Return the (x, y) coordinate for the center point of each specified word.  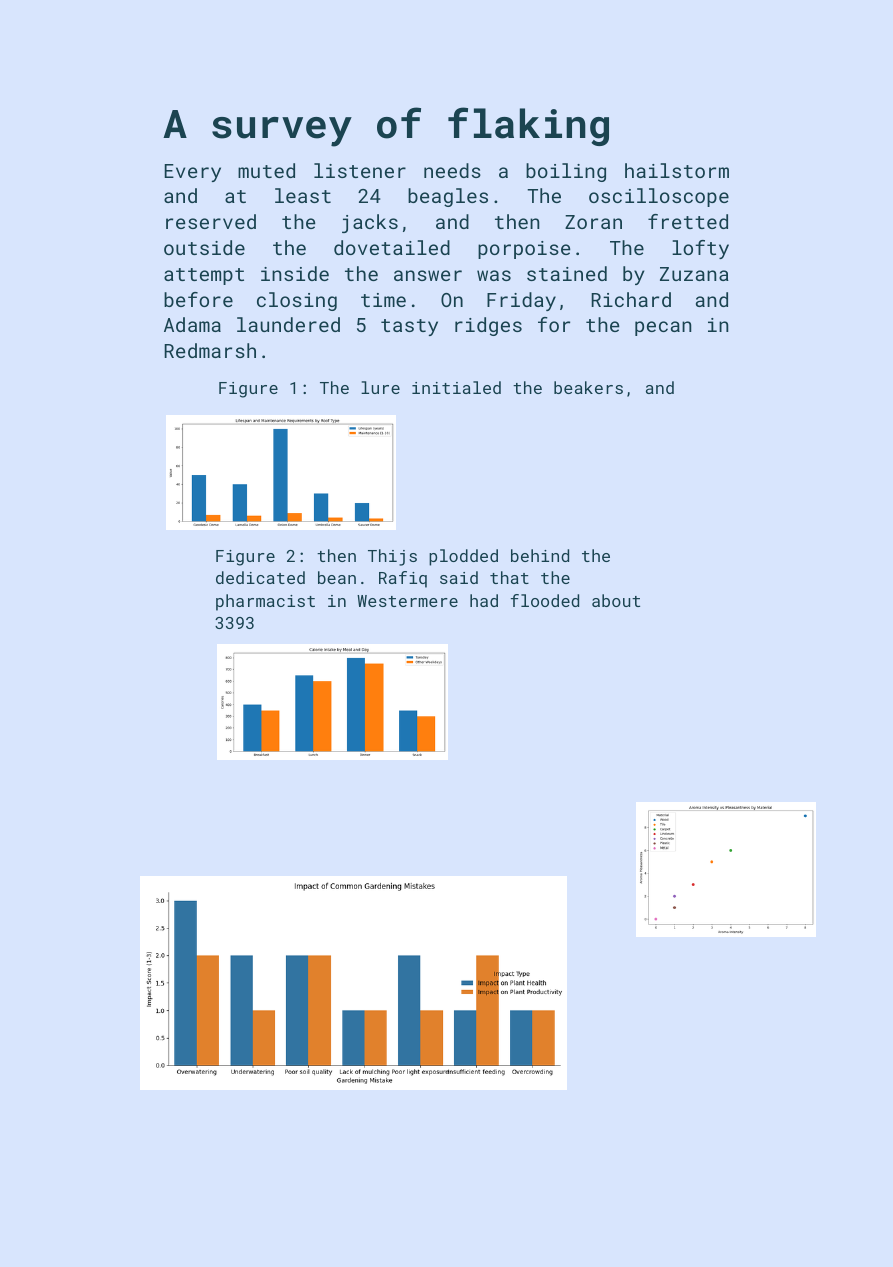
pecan (663, 328)
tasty (409, 327)
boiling (566, 172)
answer (428, 275)
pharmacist (265, 602)
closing (297, 301)
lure (380, 387)
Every (192, 173)
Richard (631, 299)
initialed (456, 387)
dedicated (260, 577)
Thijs (392, 557)
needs (452, 170)
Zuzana (694, 274)
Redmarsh (210, 350)
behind (540, 555)
